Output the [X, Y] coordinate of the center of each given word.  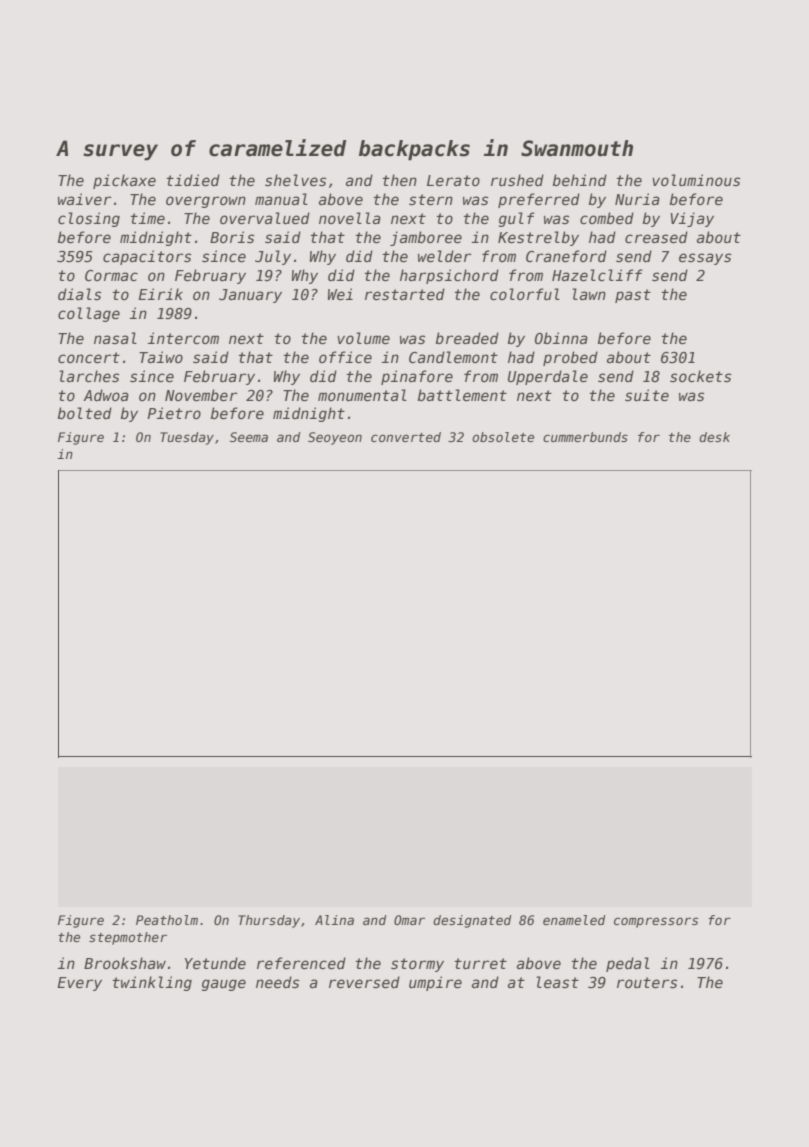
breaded [467, 338]
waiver [84, 199]
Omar [409, 920]
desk [714, 437]
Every [79, 984]
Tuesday [187, 438]
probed [570, 358]
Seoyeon [335, 438]
